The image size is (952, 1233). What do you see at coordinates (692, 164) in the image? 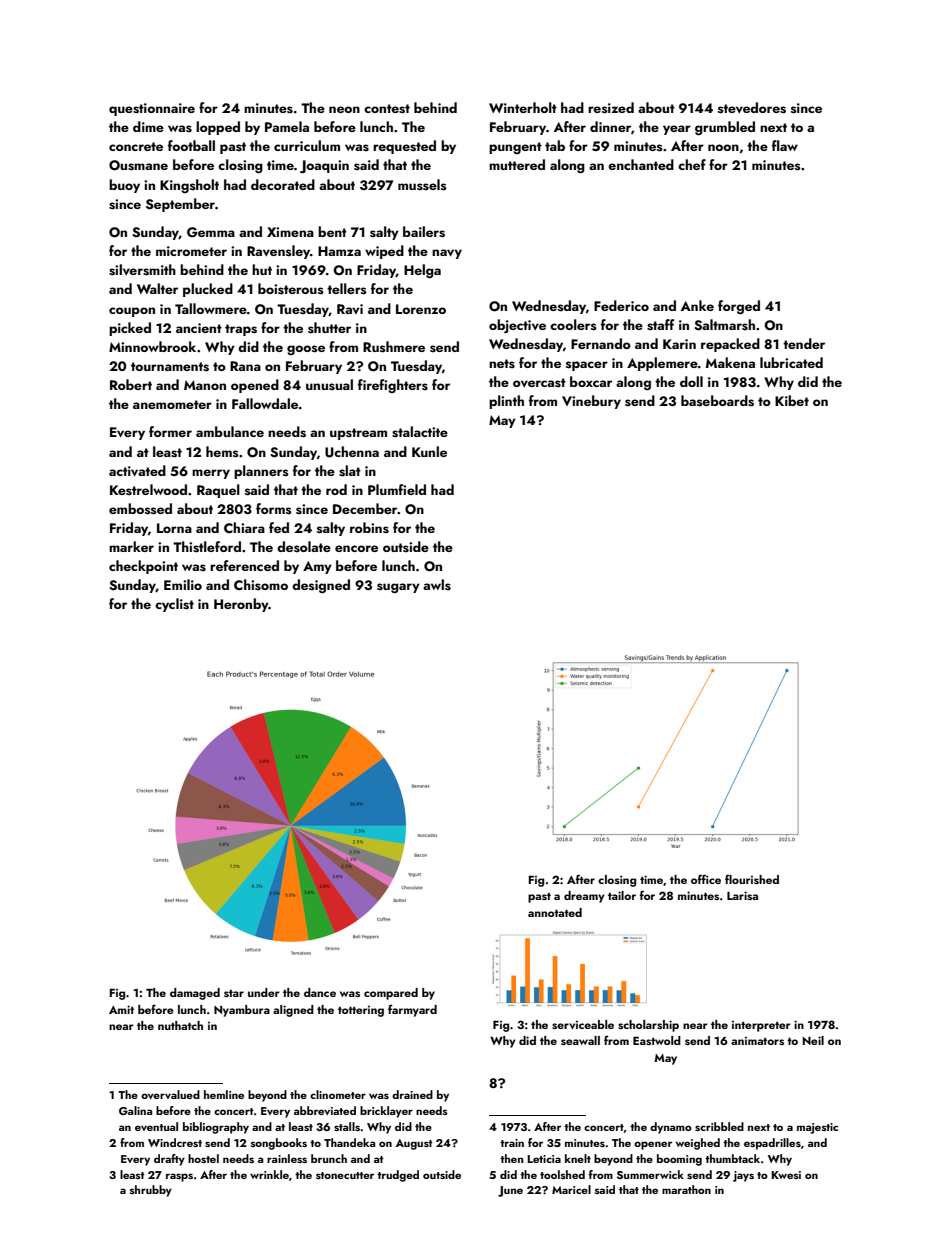
I see `chef` at bounding box center [692, 164].
